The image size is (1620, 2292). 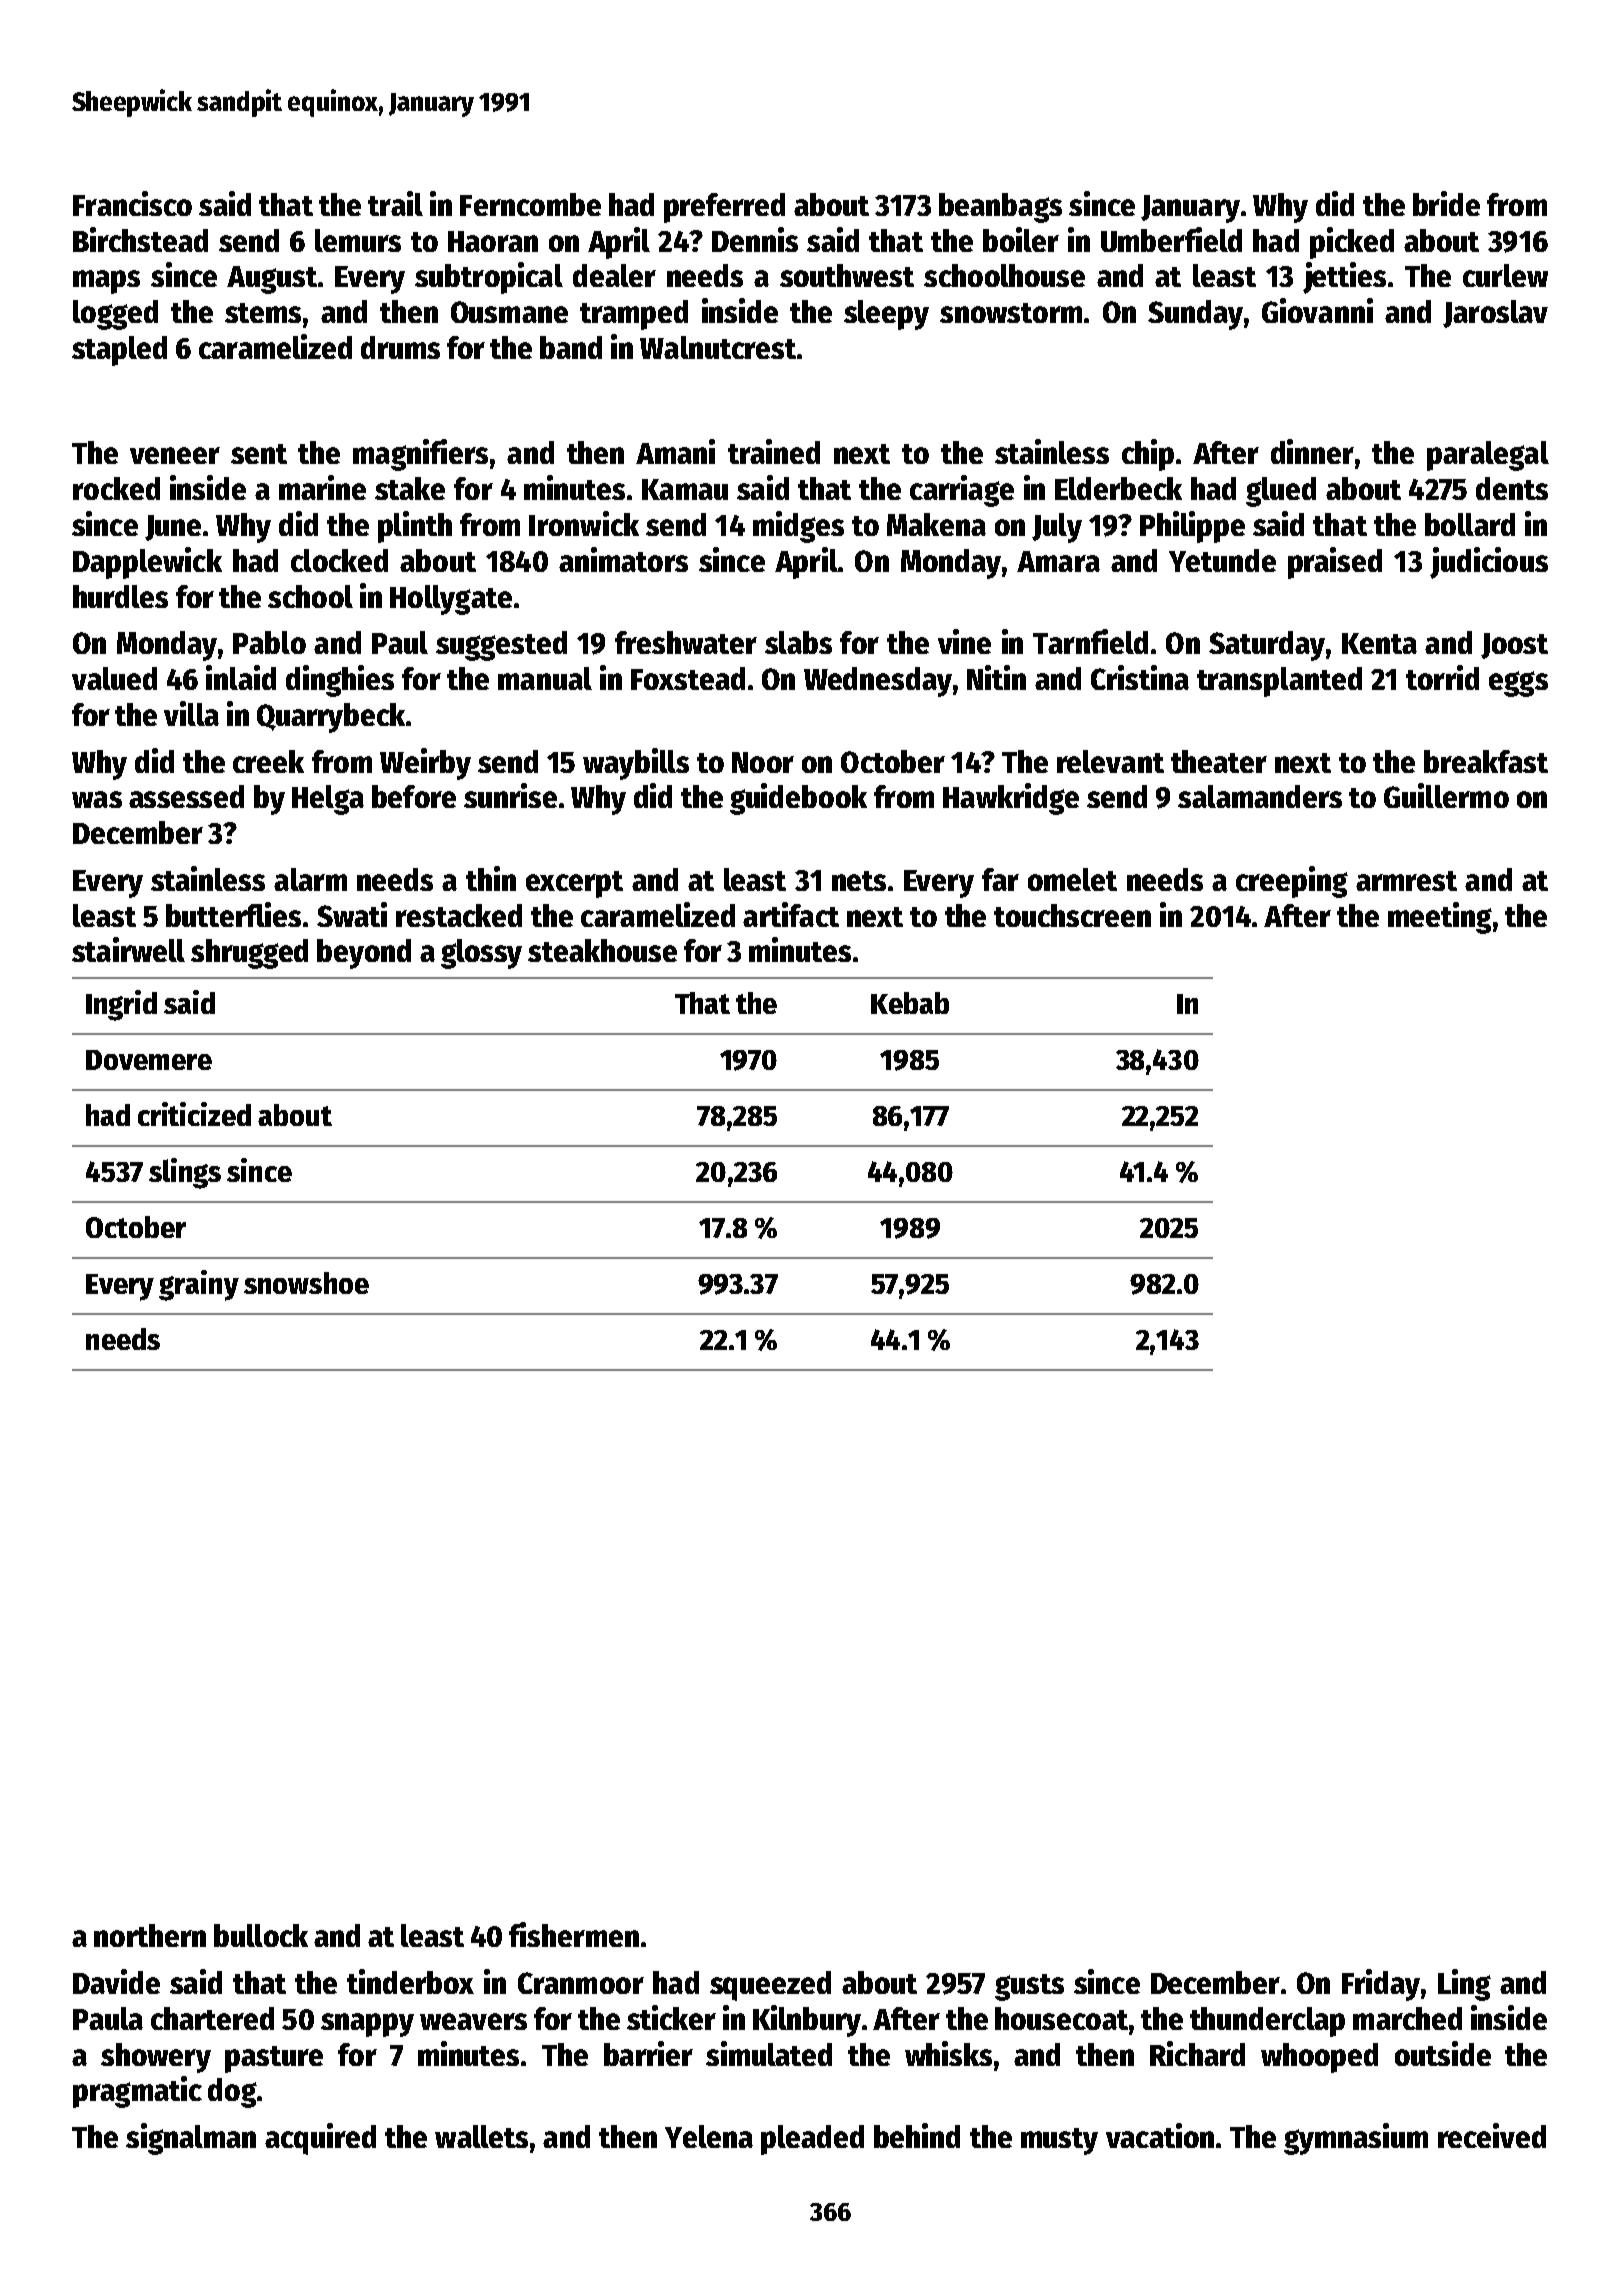 I want to click on salamanders, so click(x=1260, y=796).
